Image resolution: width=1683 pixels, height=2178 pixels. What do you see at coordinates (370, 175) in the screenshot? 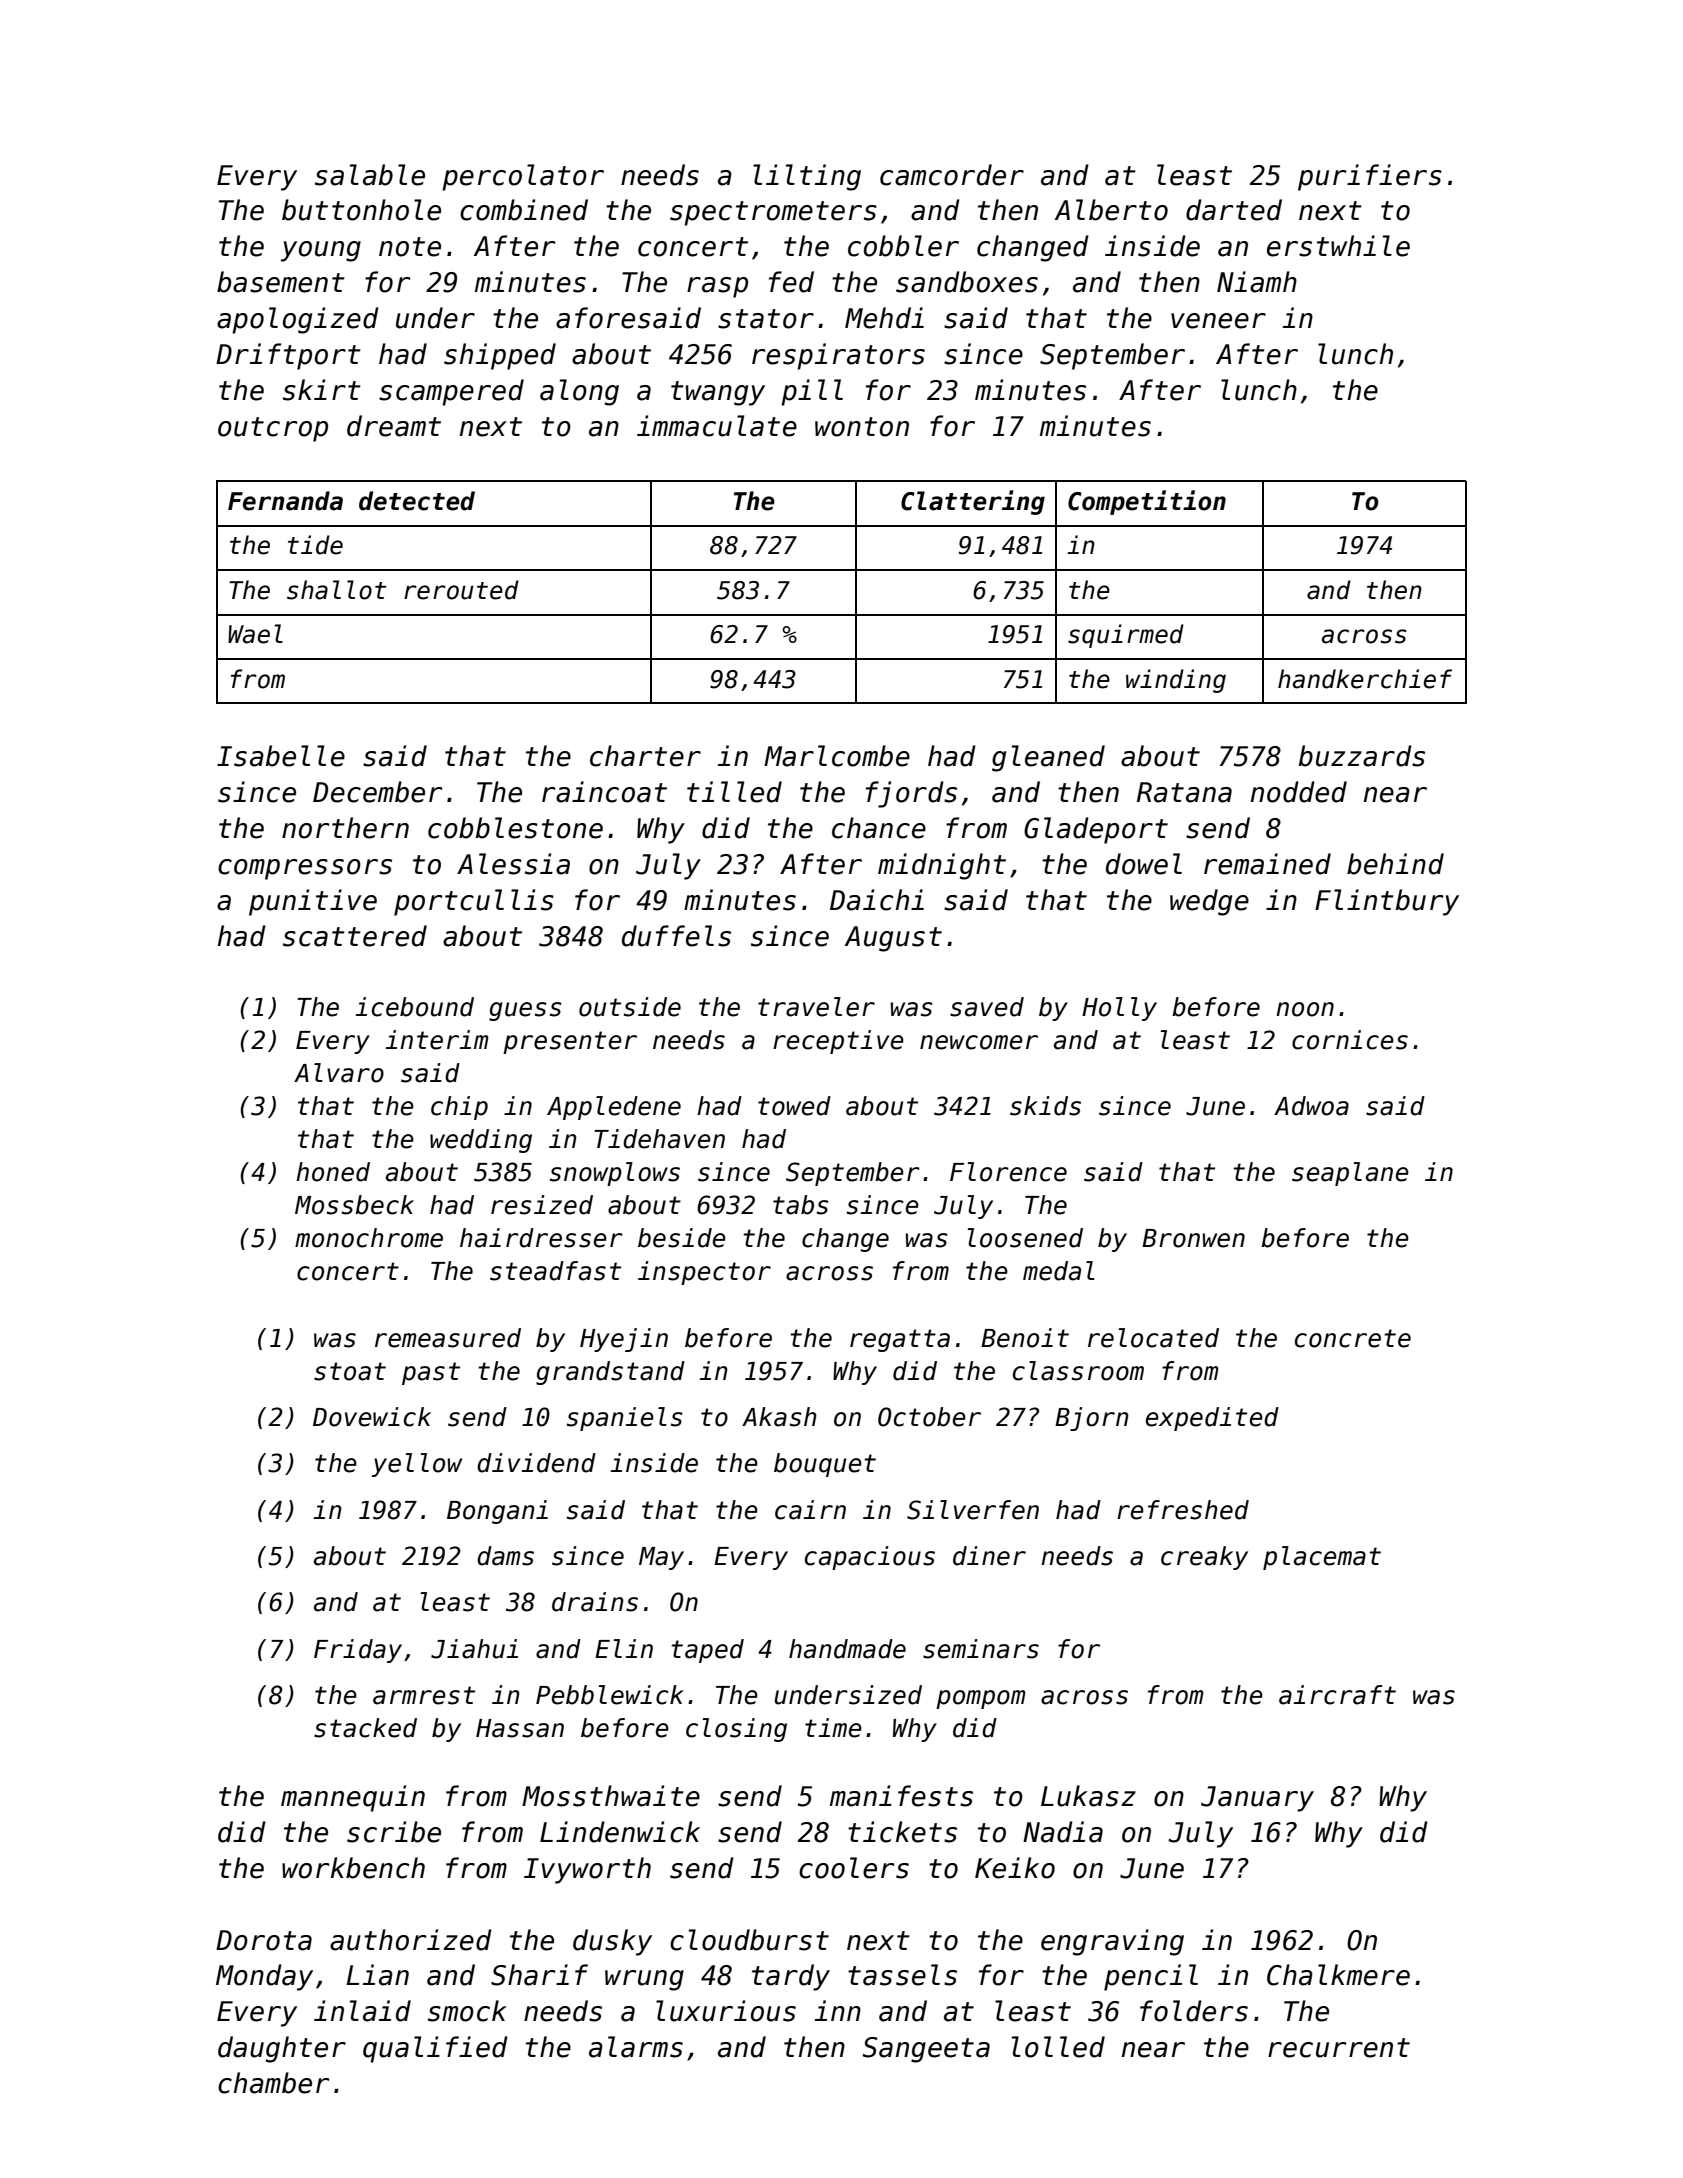
I see `salable` at bounding box center [370, 175].
